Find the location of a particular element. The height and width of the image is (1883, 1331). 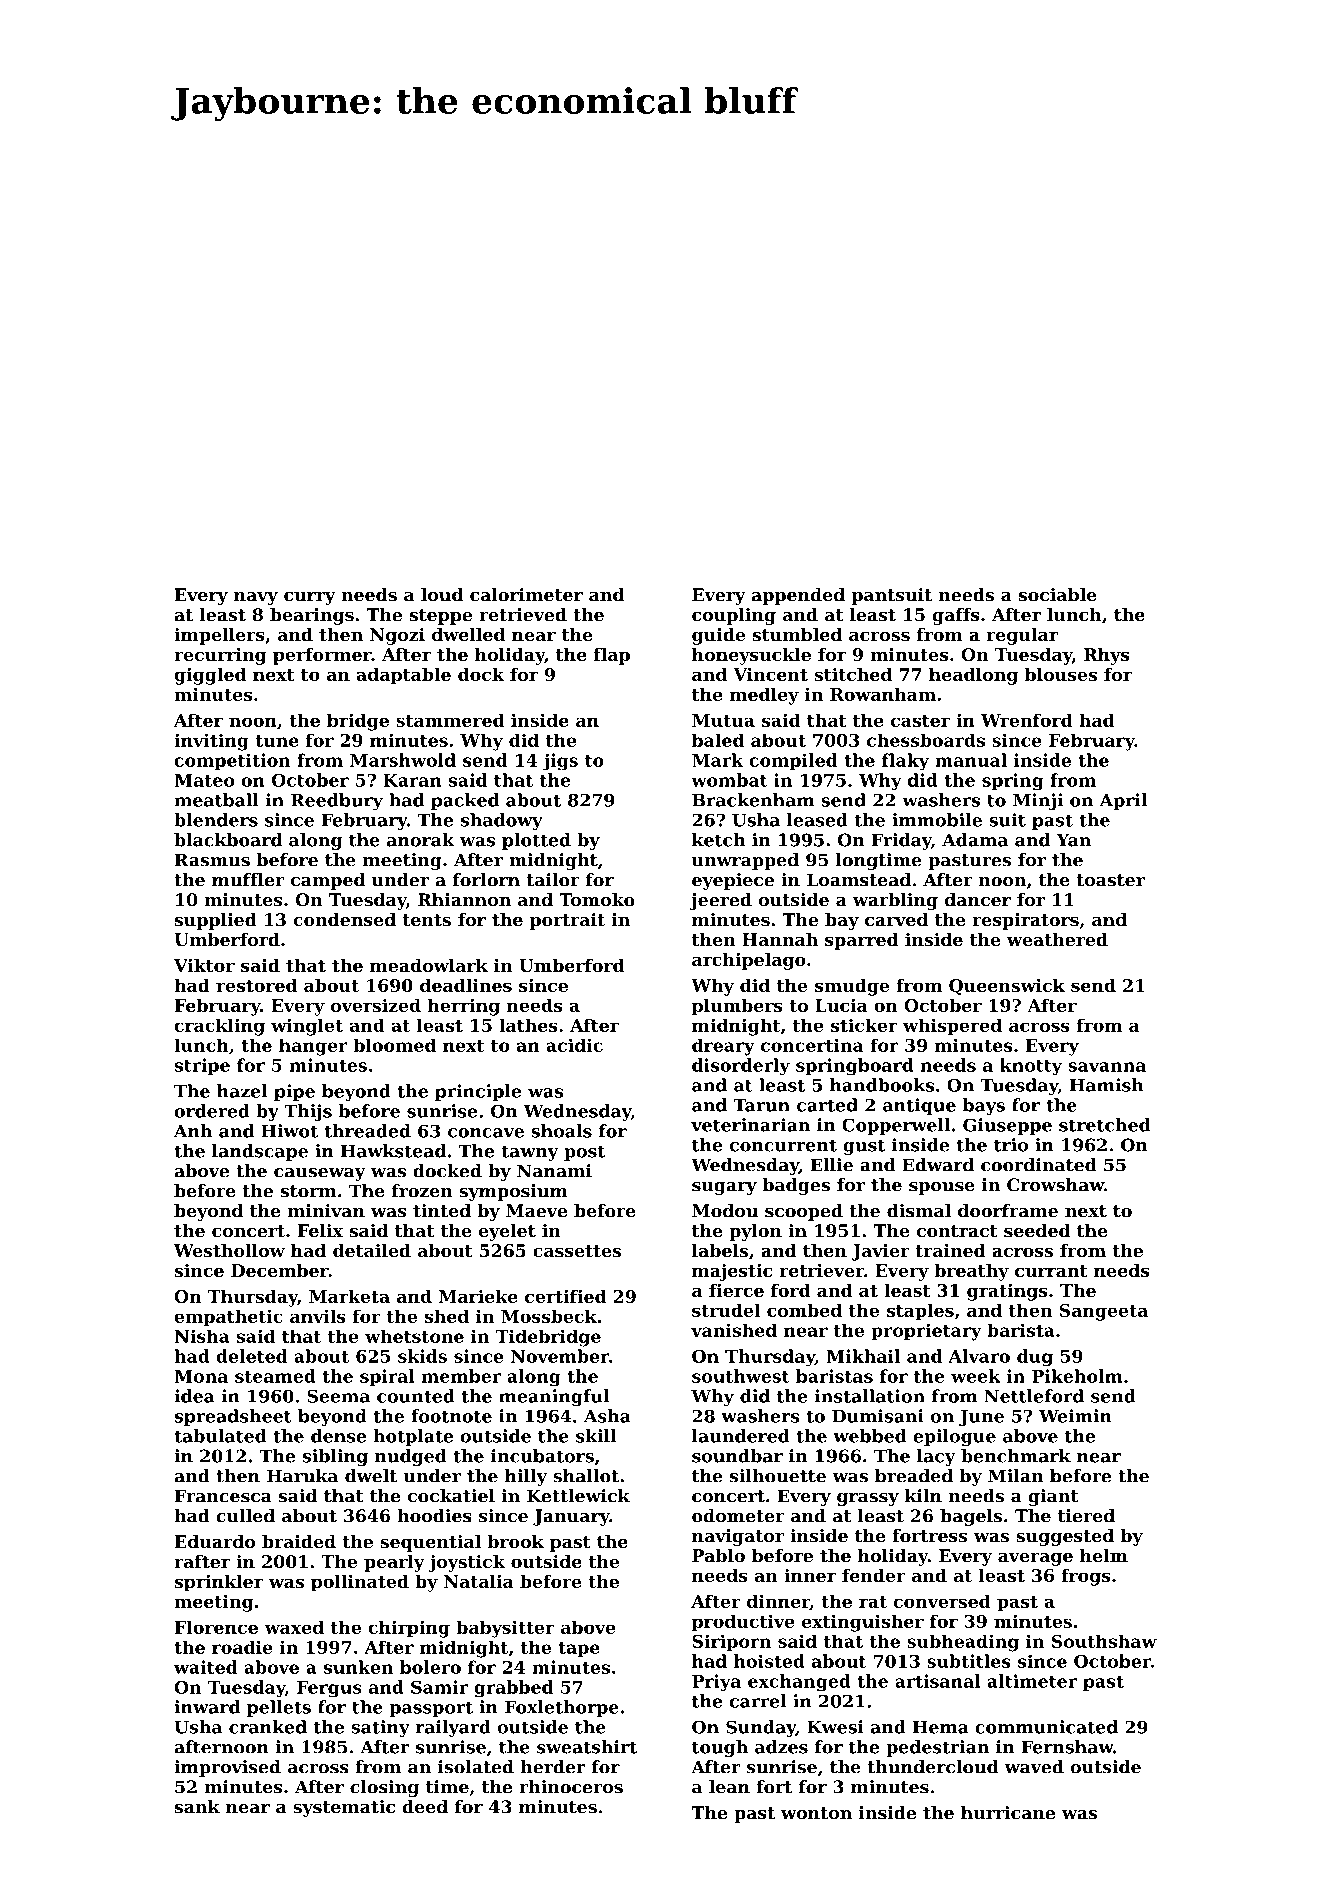

meadowlark is located at coordinates (429, 965).
